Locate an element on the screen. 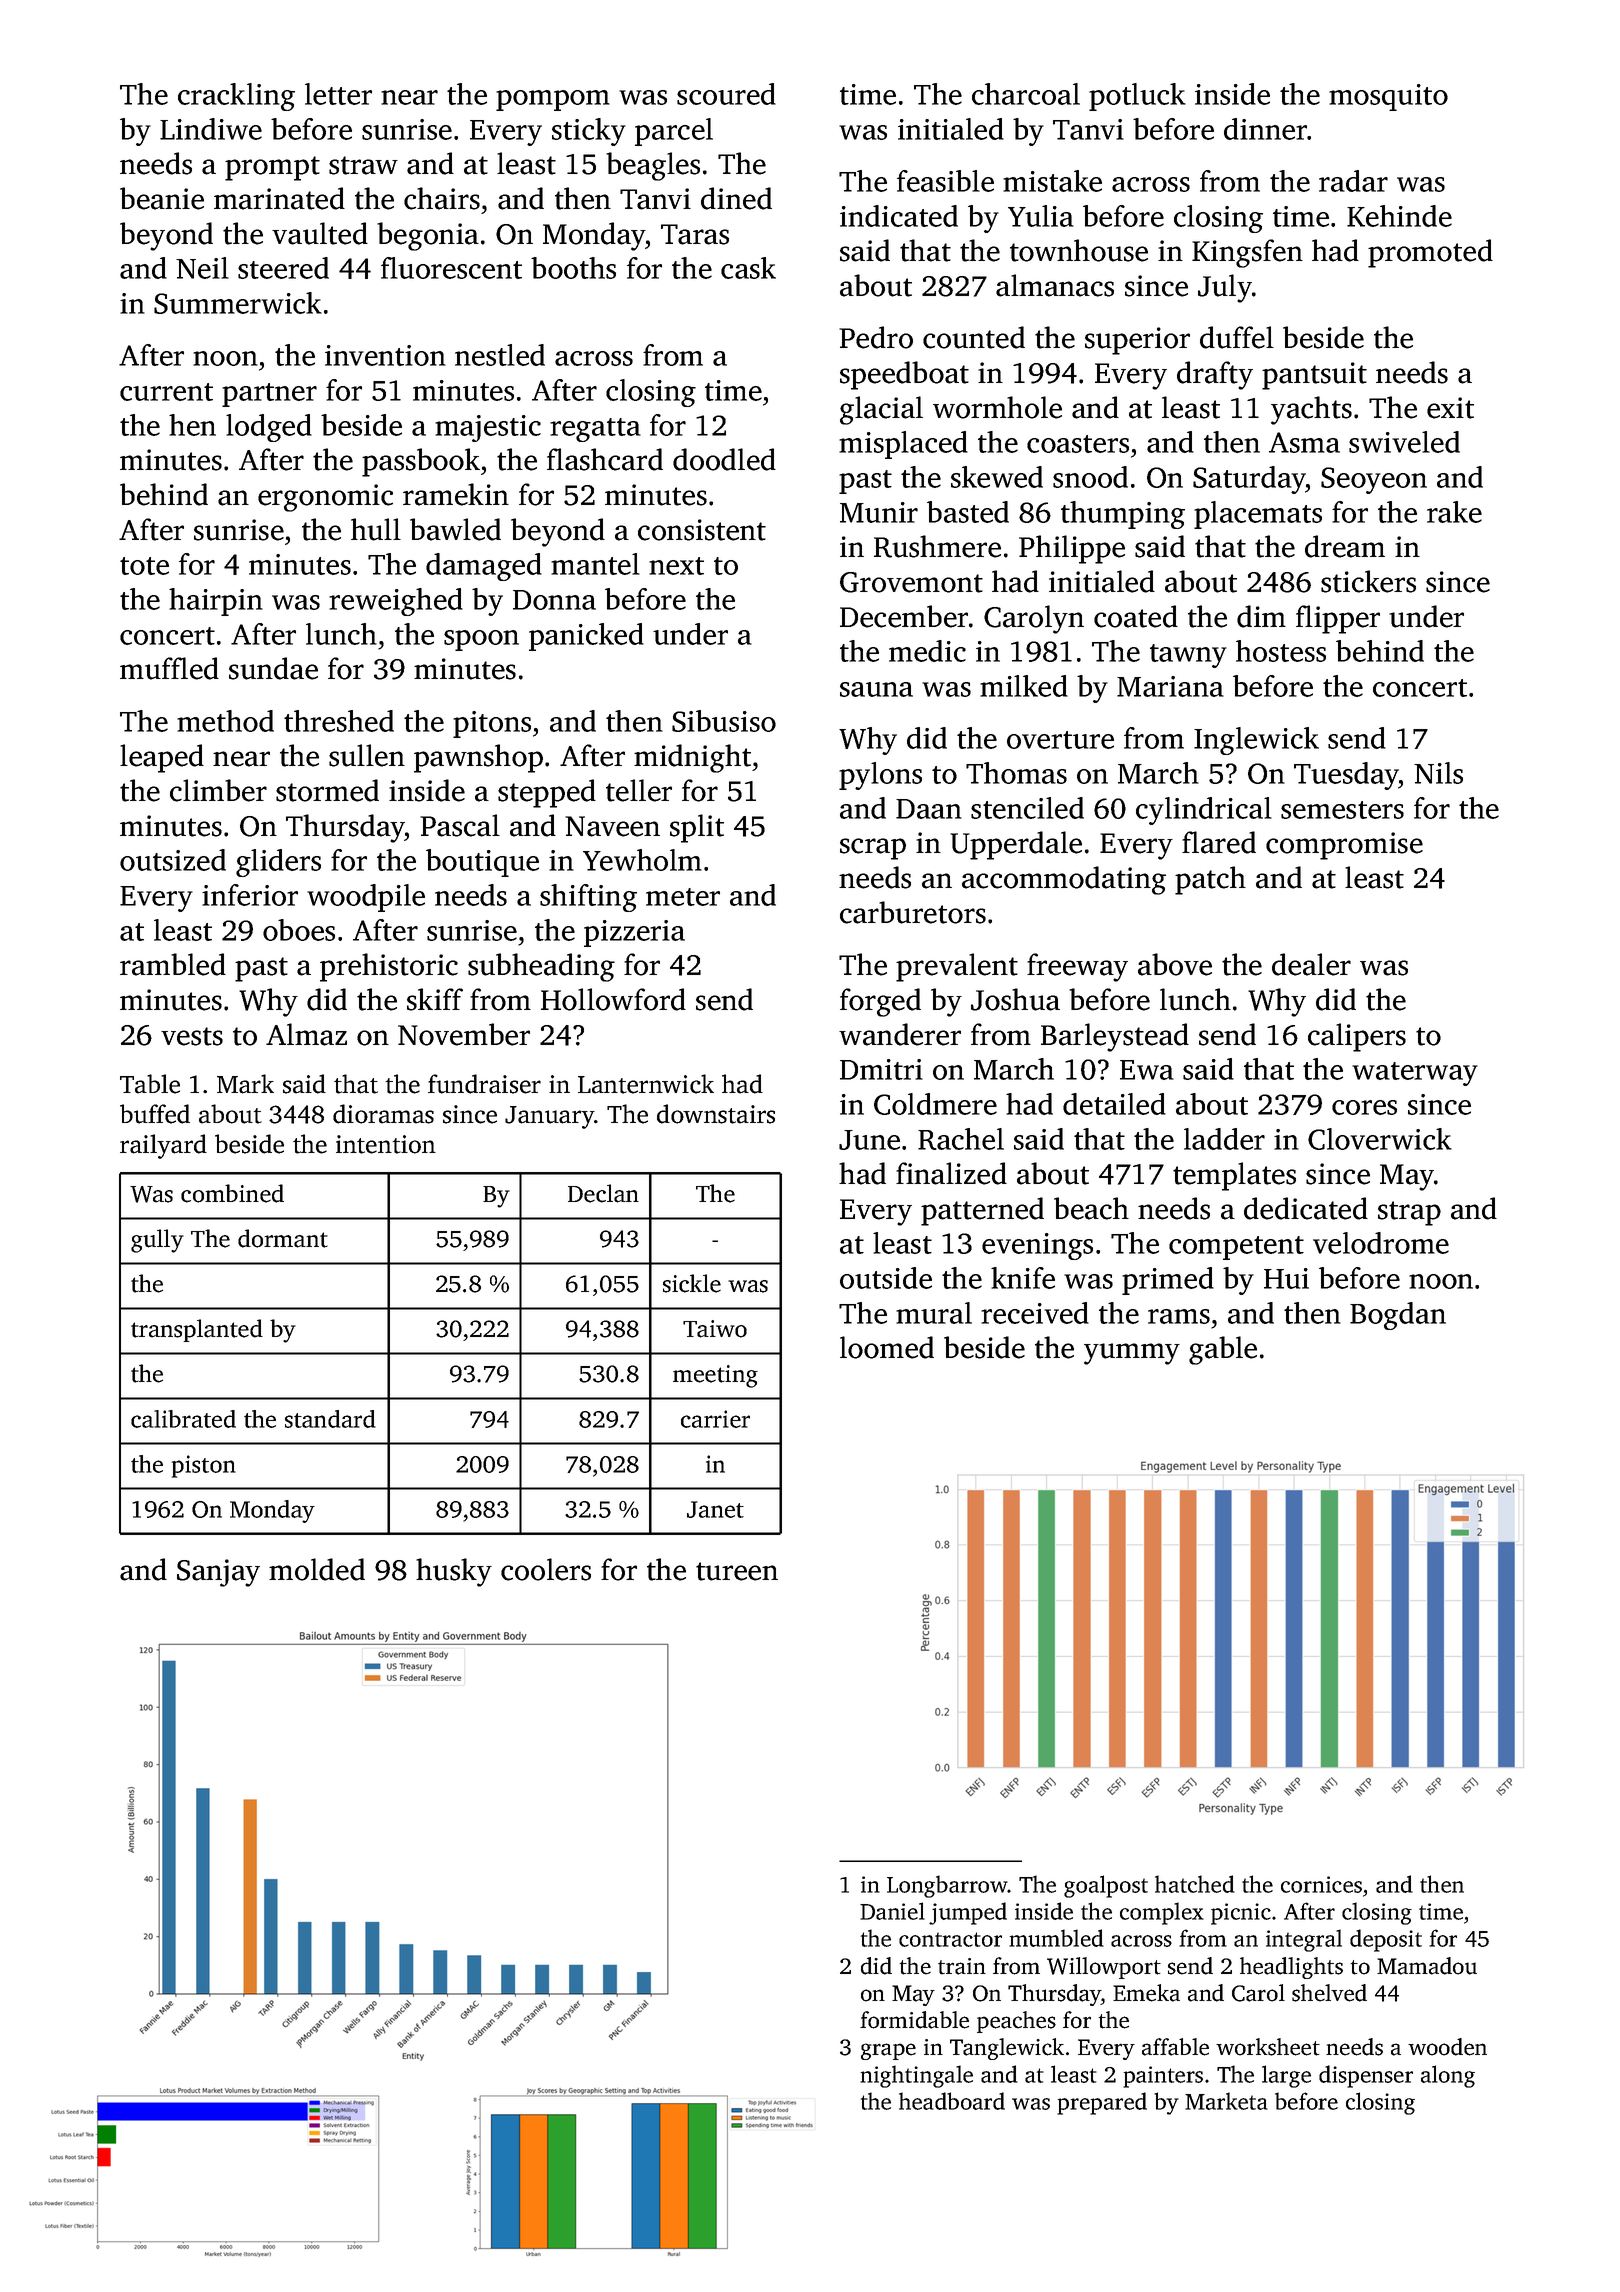 This screenshot has width=1620, height=2292. yummy is located at coordinates (1132, 1354).
